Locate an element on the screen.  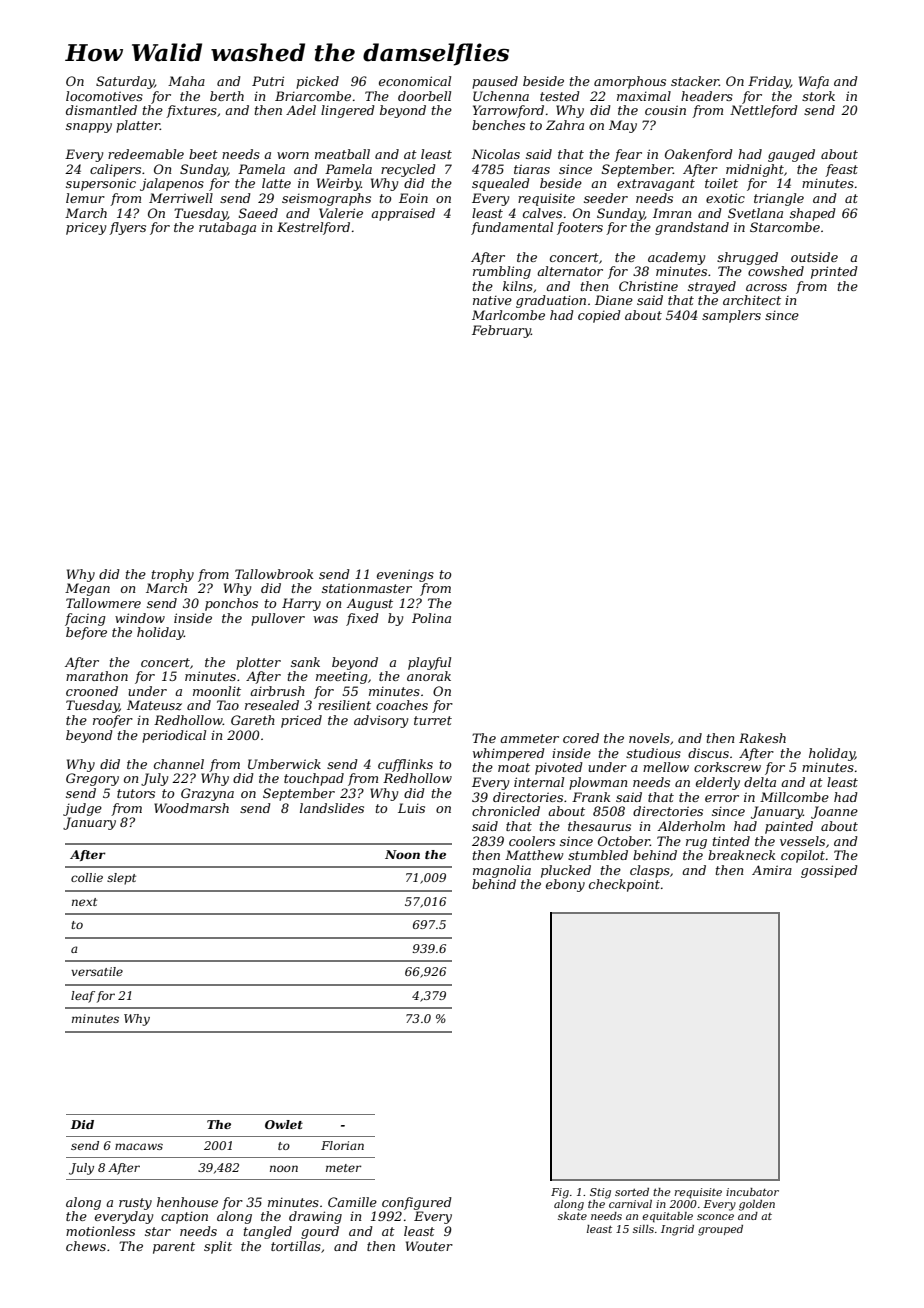
calipers is located at coordinates (115, 170).
